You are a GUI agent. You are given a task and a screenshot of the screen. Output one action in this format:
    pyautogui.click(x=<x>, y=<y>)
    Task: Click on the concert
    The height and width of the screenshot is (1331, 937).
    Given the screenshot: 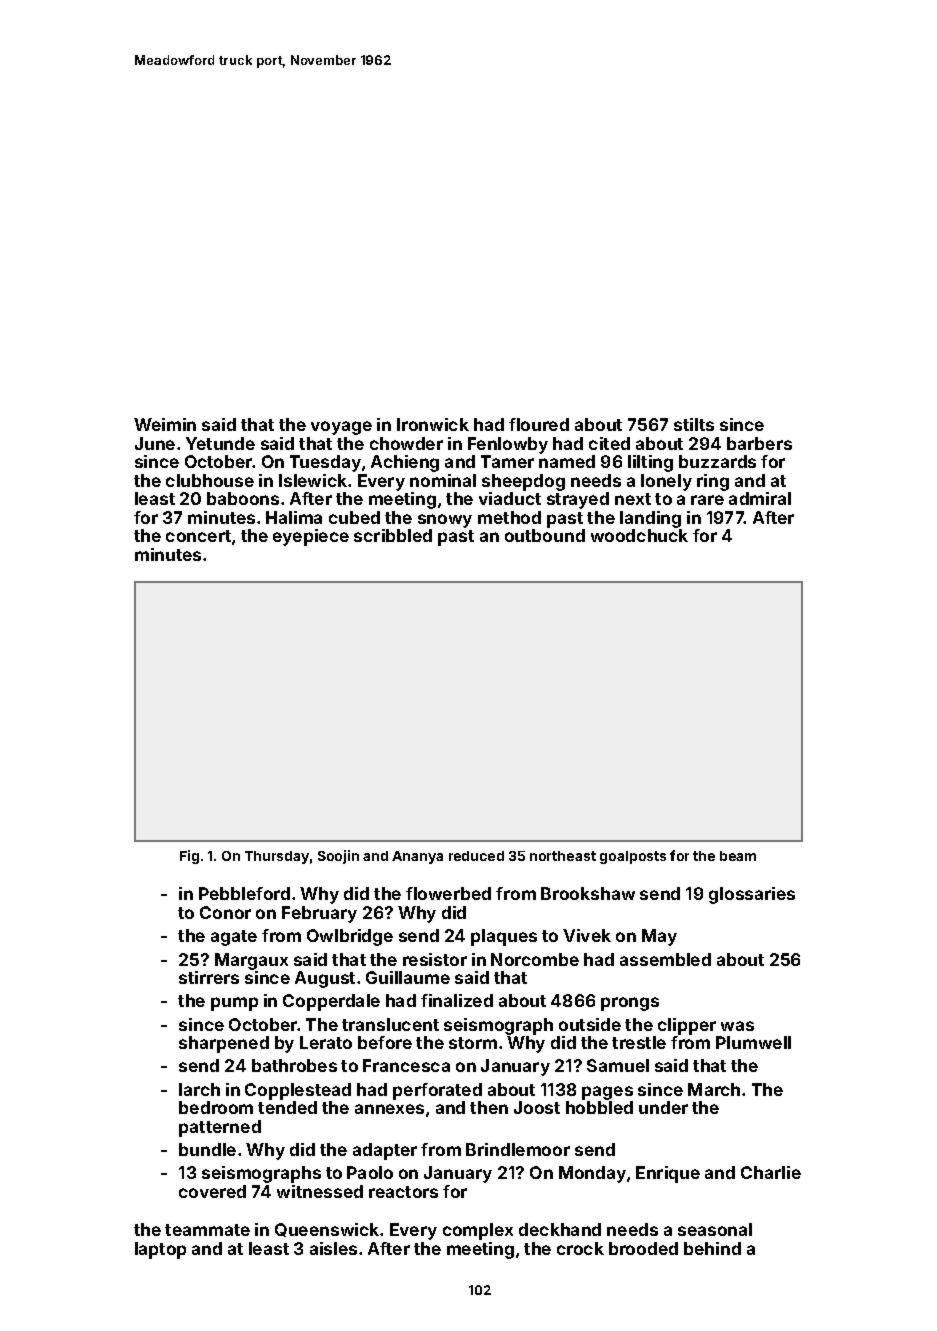 What is the action you would take?
    pyautogui.click(x=198, y=536)
